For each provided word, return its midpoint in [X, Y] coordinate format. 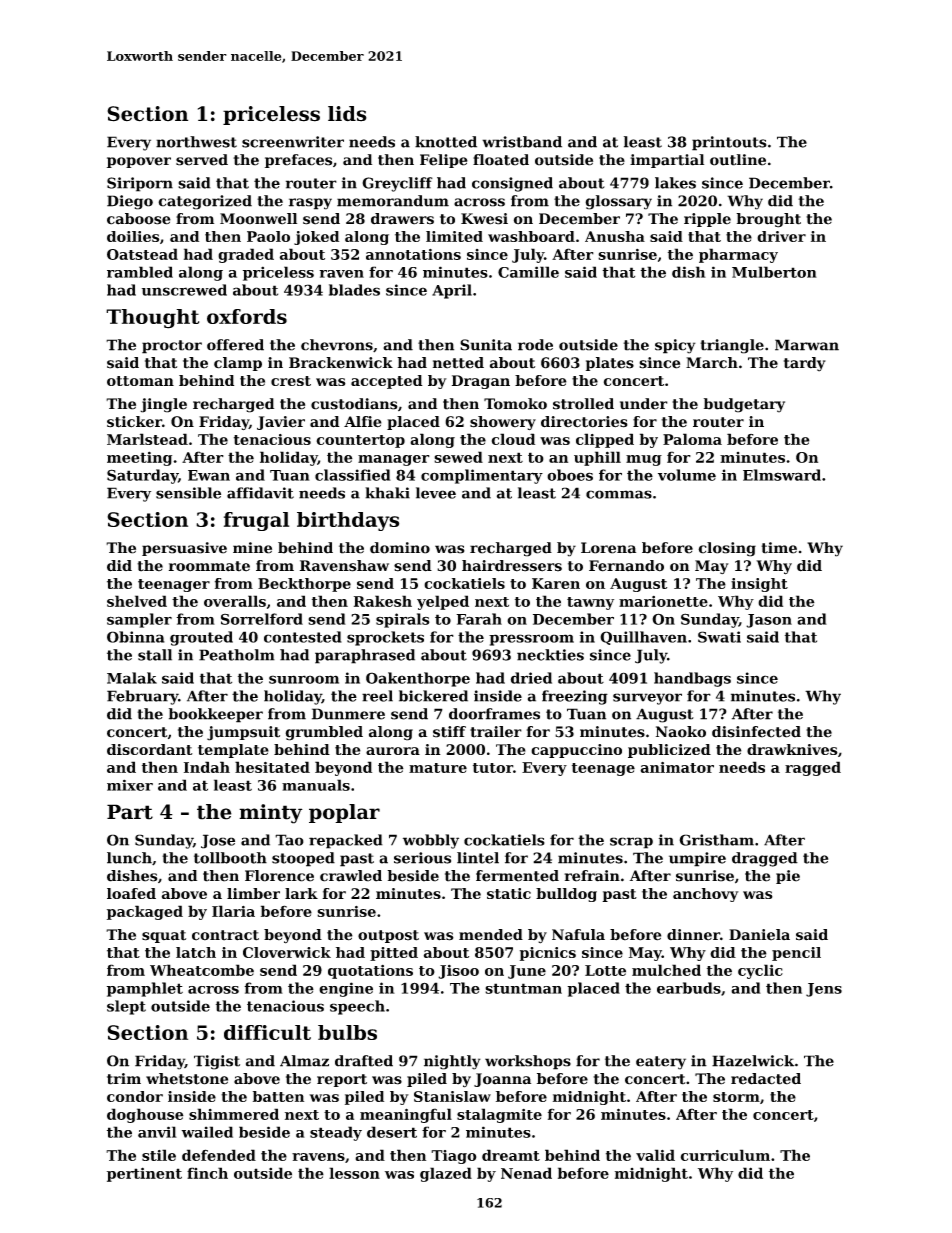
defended [219, 1155]
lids [347, 114]
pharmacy [738, 255]
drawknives [792, 749]
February [142, 697]
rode [535, 345]
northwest [196, 142]
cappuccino [576, 751]
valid [655, 1155]
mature [438, 768]
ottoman [140, 381]
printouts [729, 143]
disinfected [756, 732]
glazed [446, 1174]
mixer [130, 785]
